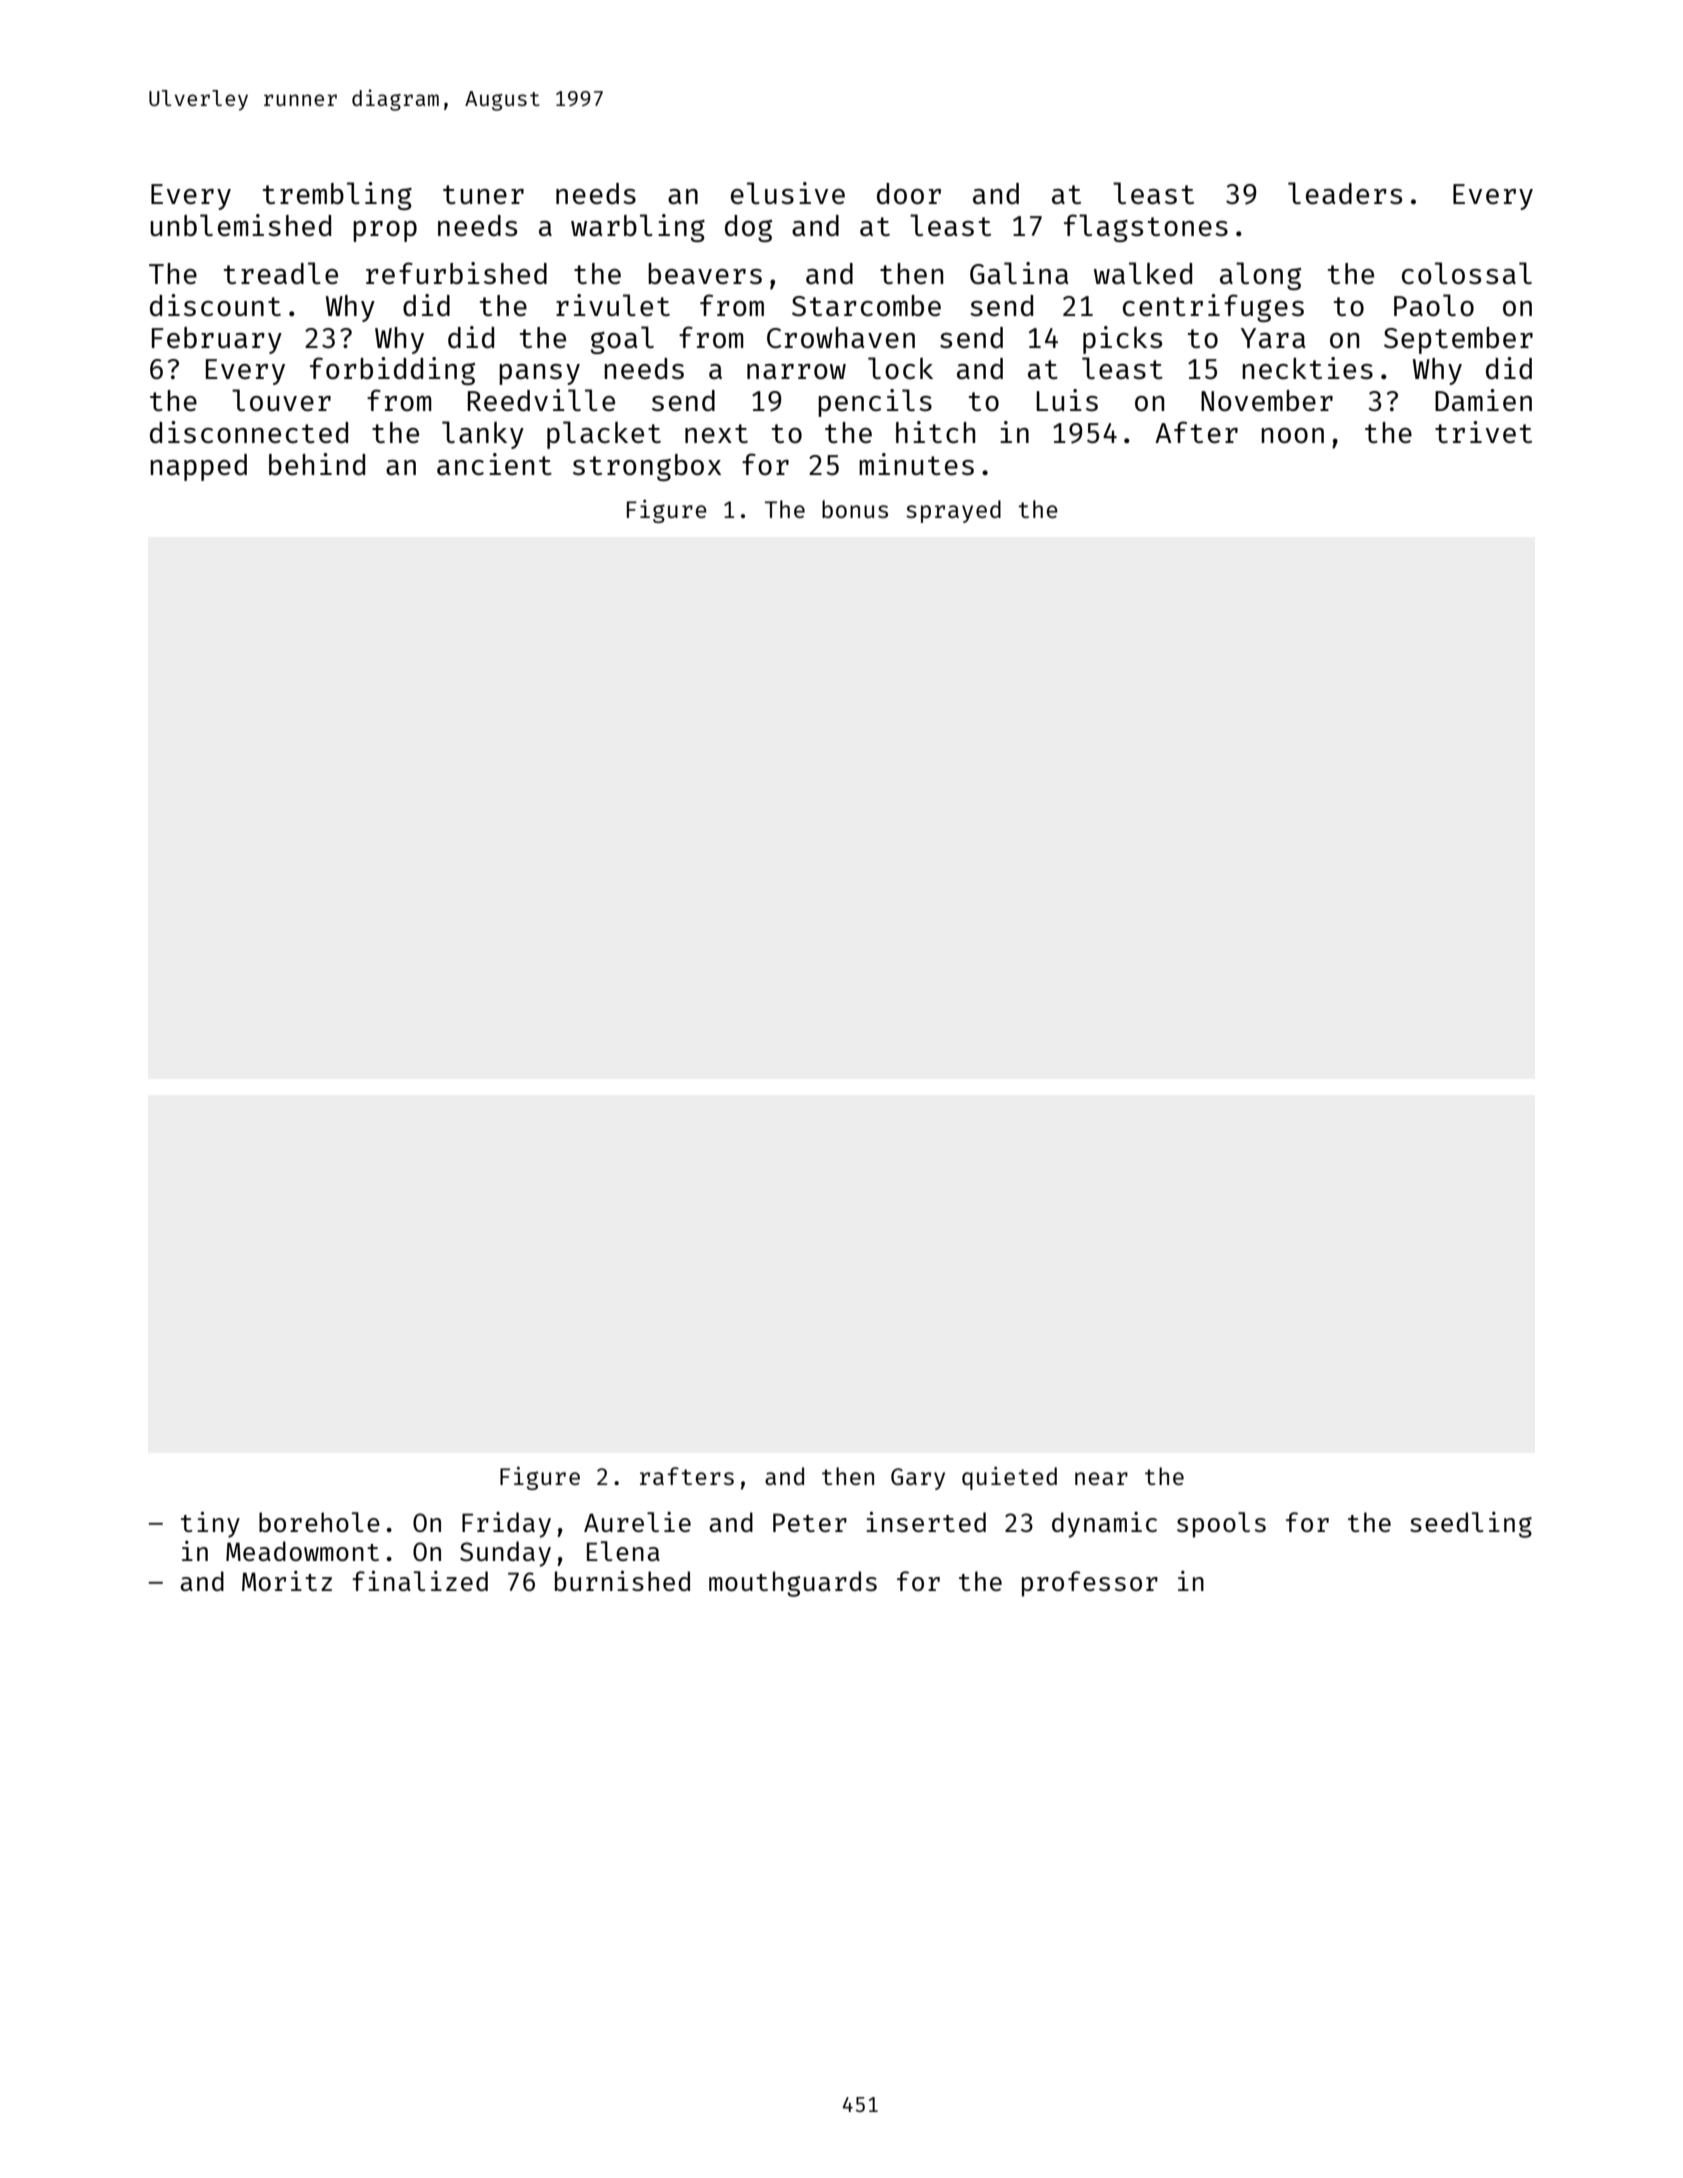  Describe the element at coordinates (1345, 193) in the image. I see `leaders` at that location.
